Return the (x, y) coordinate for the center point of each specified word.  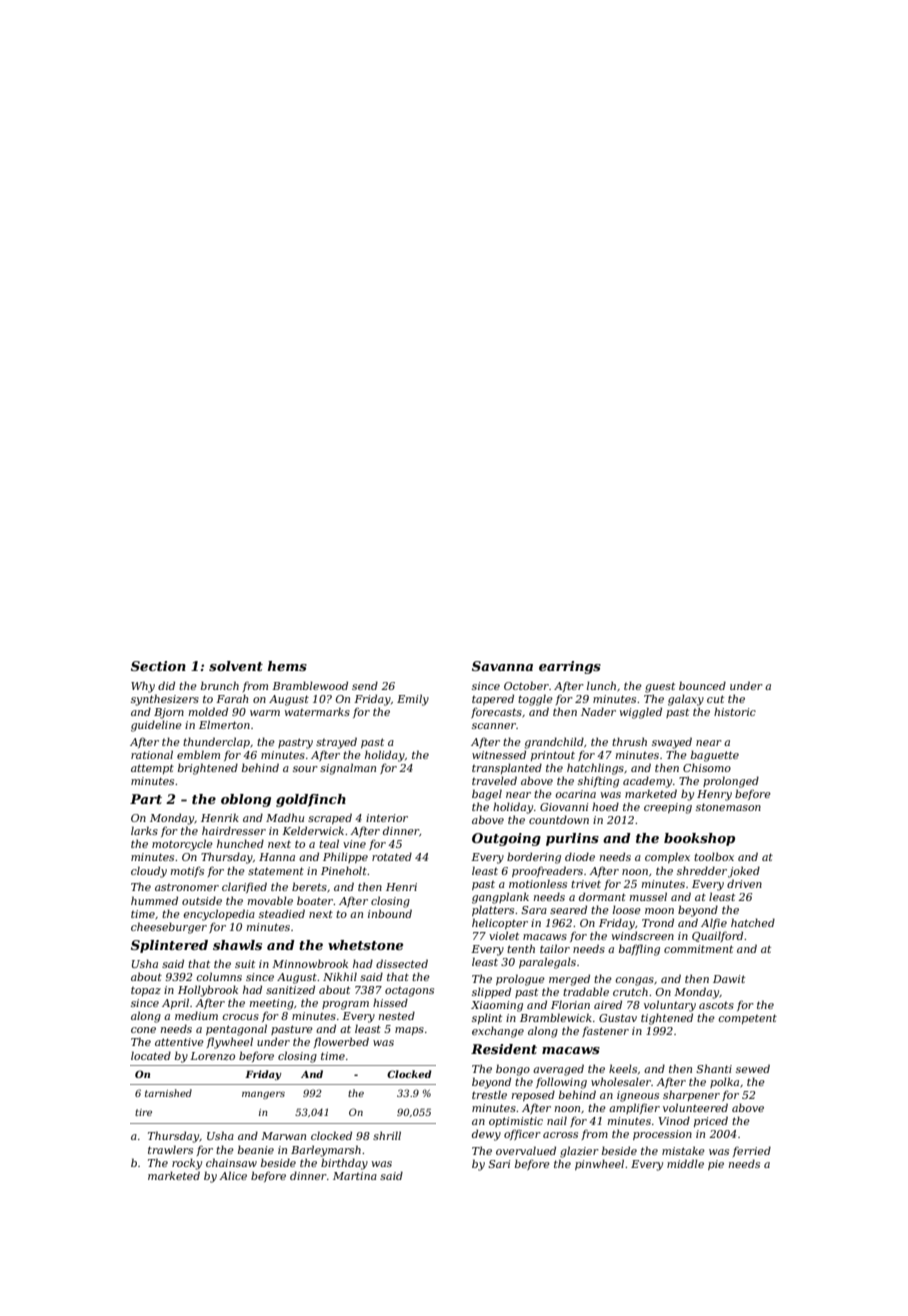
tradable (586, 991)
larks (144, 830)
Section (158, 666)
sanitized (290, 989)
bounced (702, 685)
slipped (491, 992)
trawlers (170, 1149)
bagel (487, 795)
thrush (629, 741)
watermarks (317, 711)
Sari (499, 1164)
